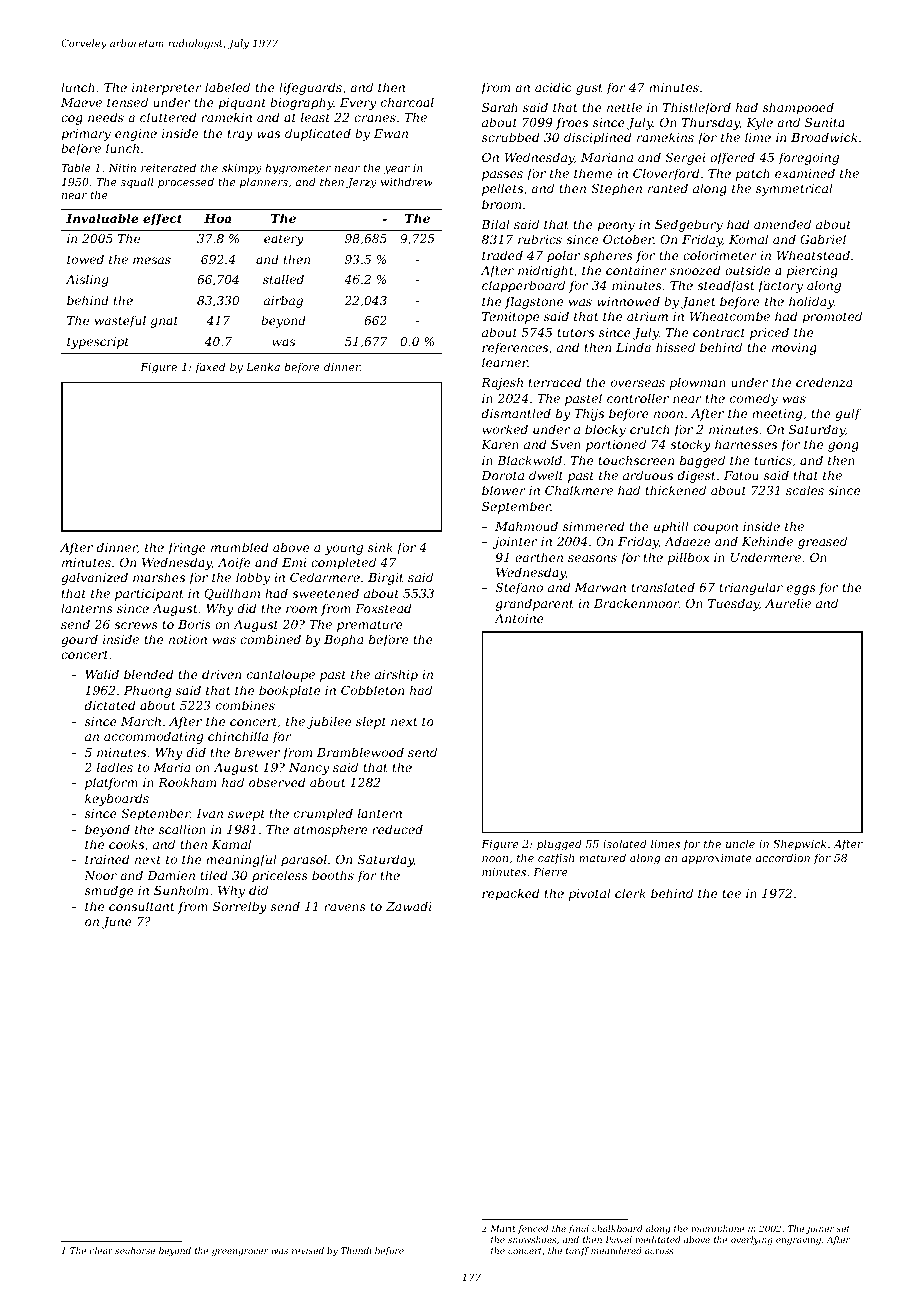 Image resolution: width=924 pixels, height=1308 pixels. What do you see at coordinates (238, 736) in the screenshot?
I see `chinchilla` at bounding box center [238, 736].
